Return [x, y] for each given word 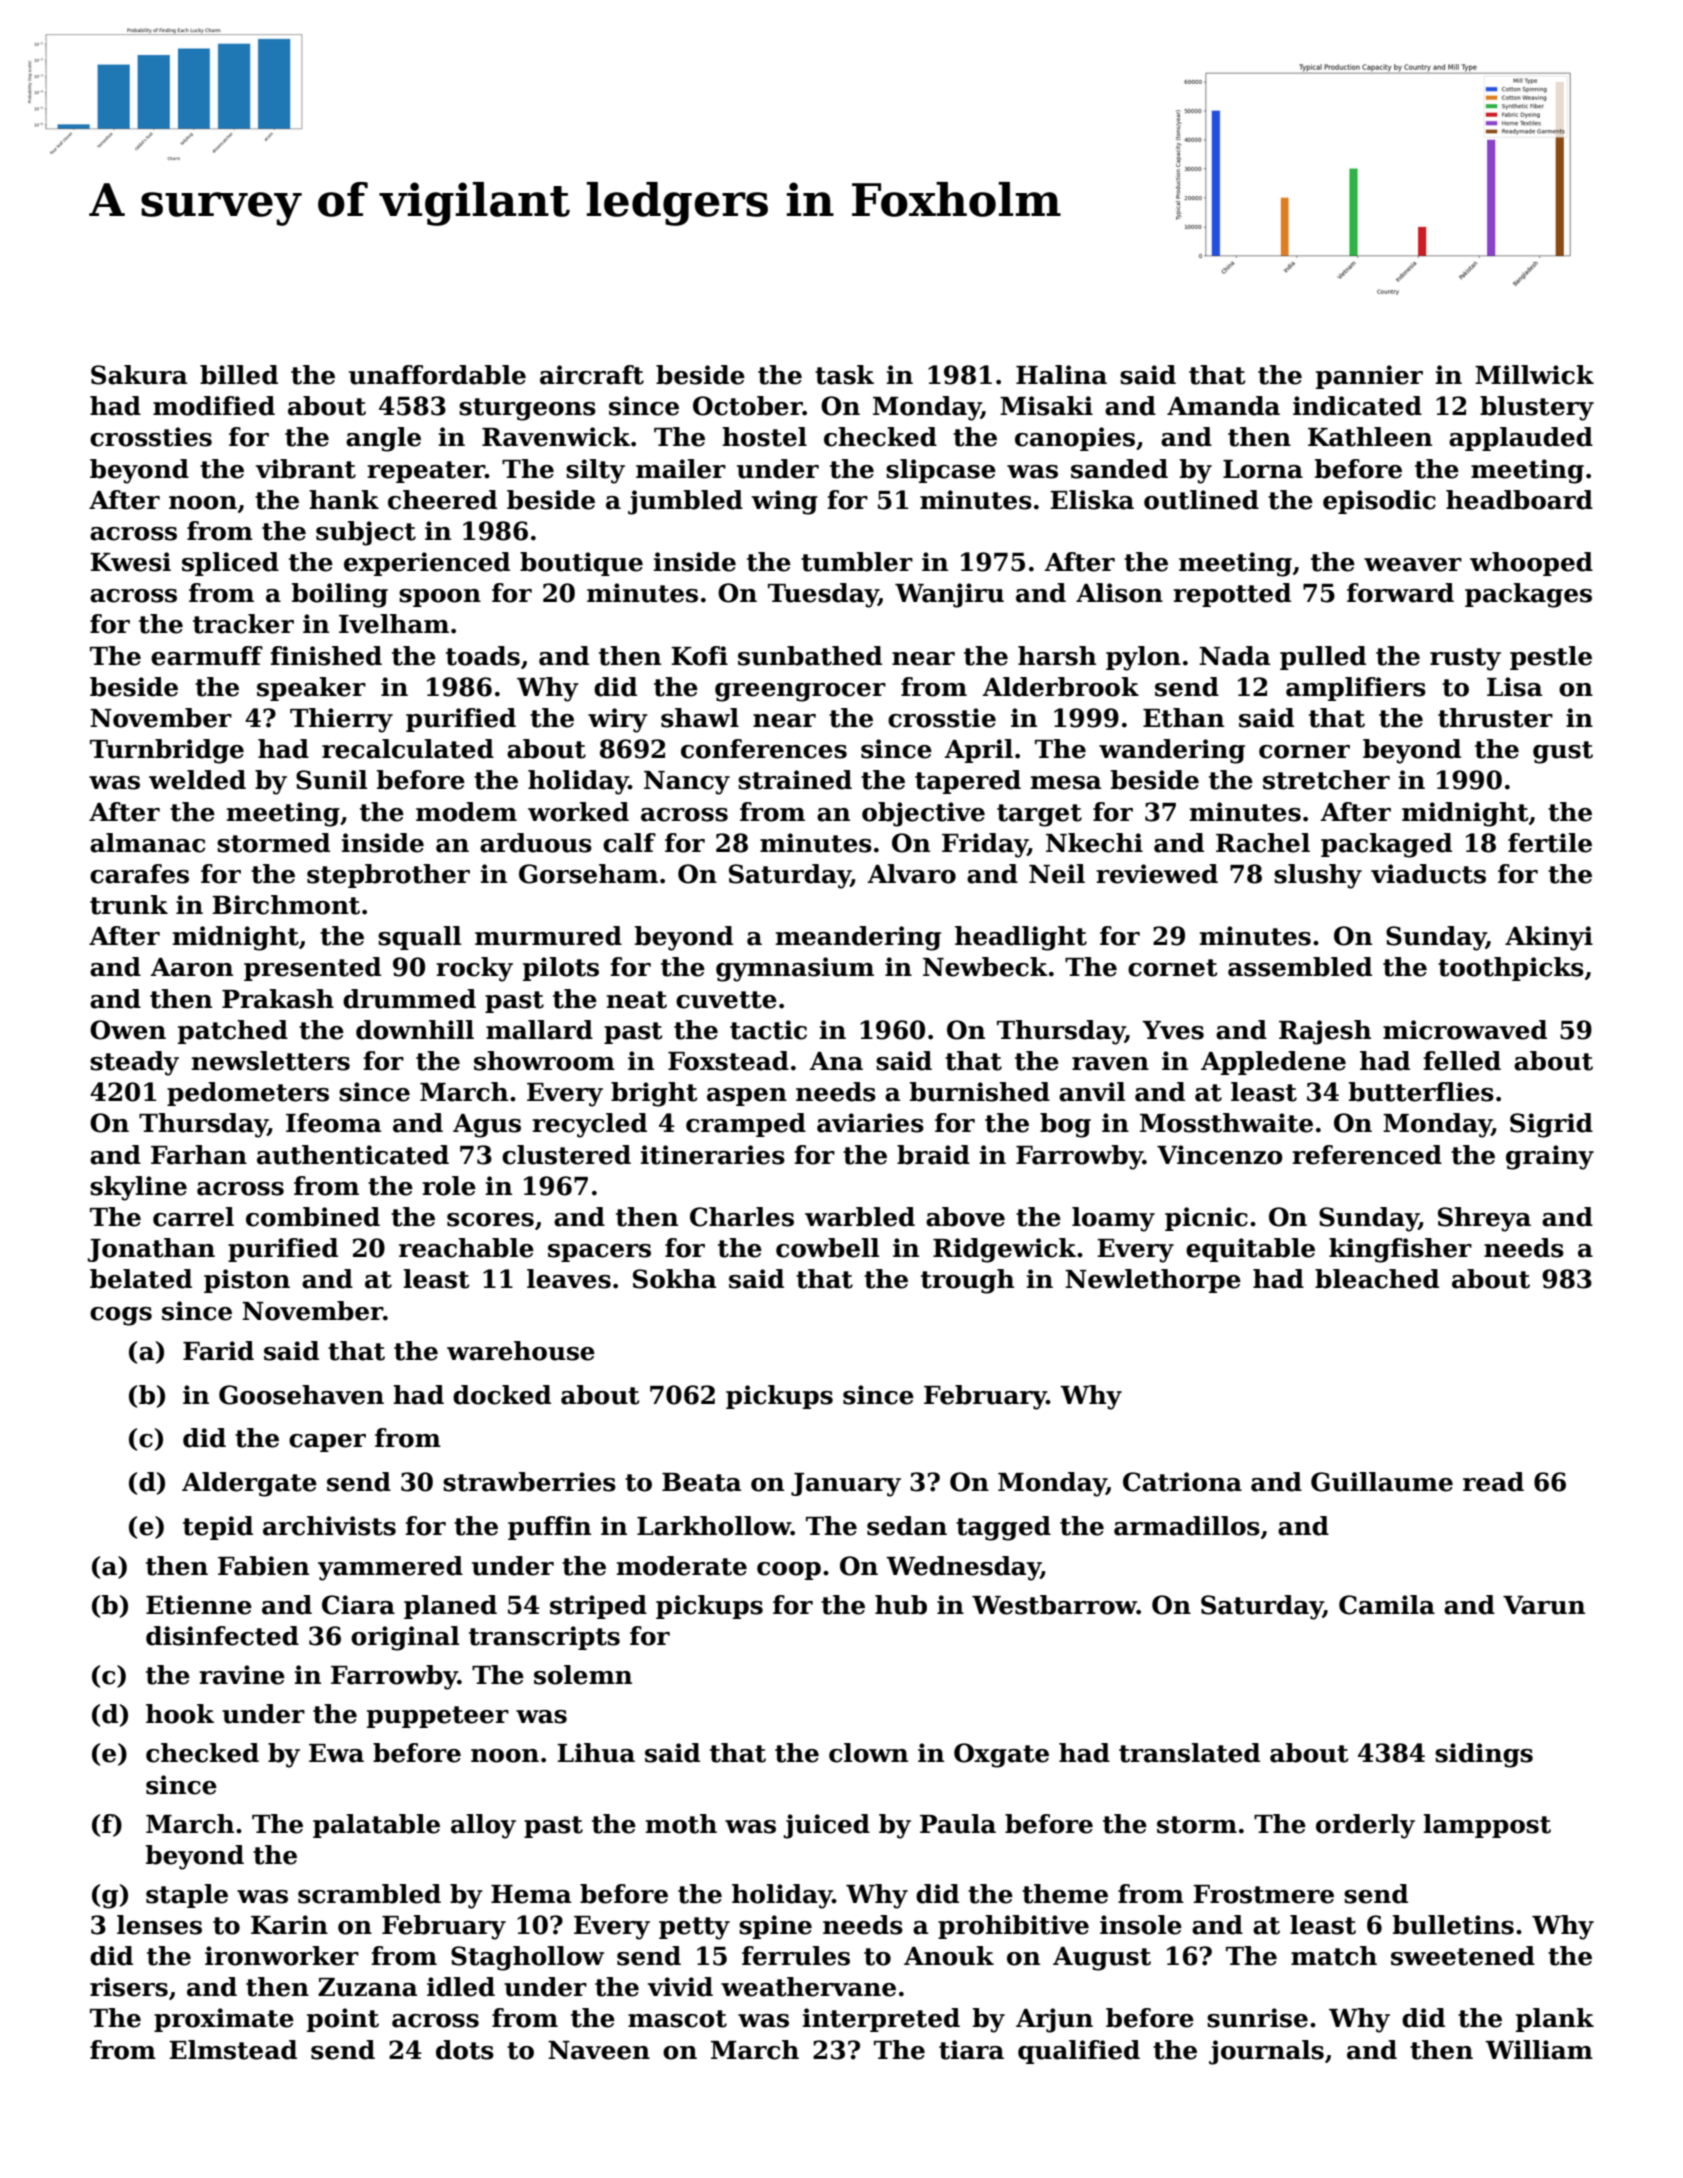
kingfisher [1400, 1250]
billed [239, 375]
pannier [1369, 377]
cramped [746, 1125]
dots [465, 2050]
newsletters [270, 1061]
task [844, 375]
